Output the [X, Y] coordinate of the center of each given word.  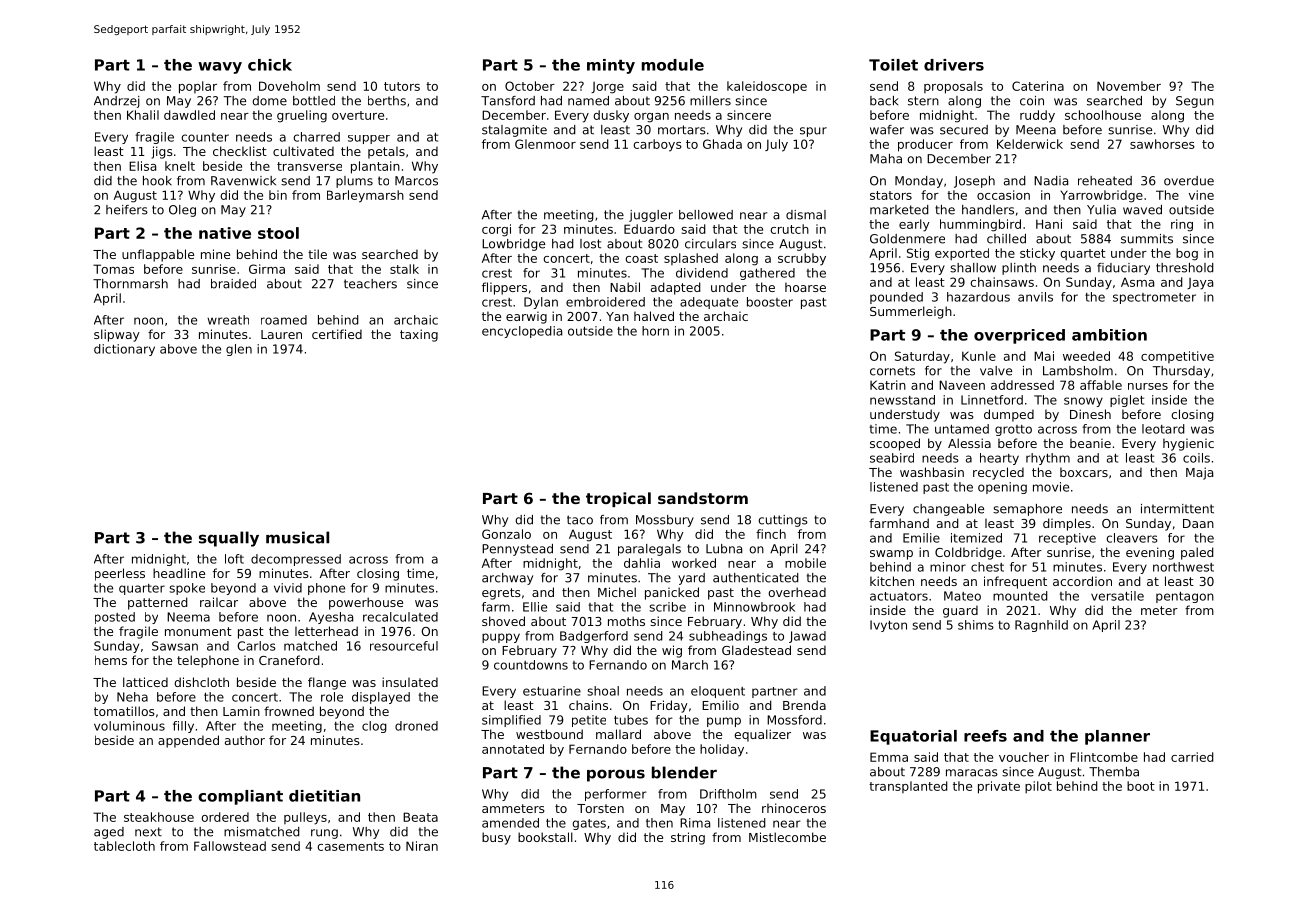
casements [350, 846]
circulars [710, 244]
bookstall [545, 837]
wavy [220, 68]
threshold [1185, 268]
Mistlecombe [787, 837]
